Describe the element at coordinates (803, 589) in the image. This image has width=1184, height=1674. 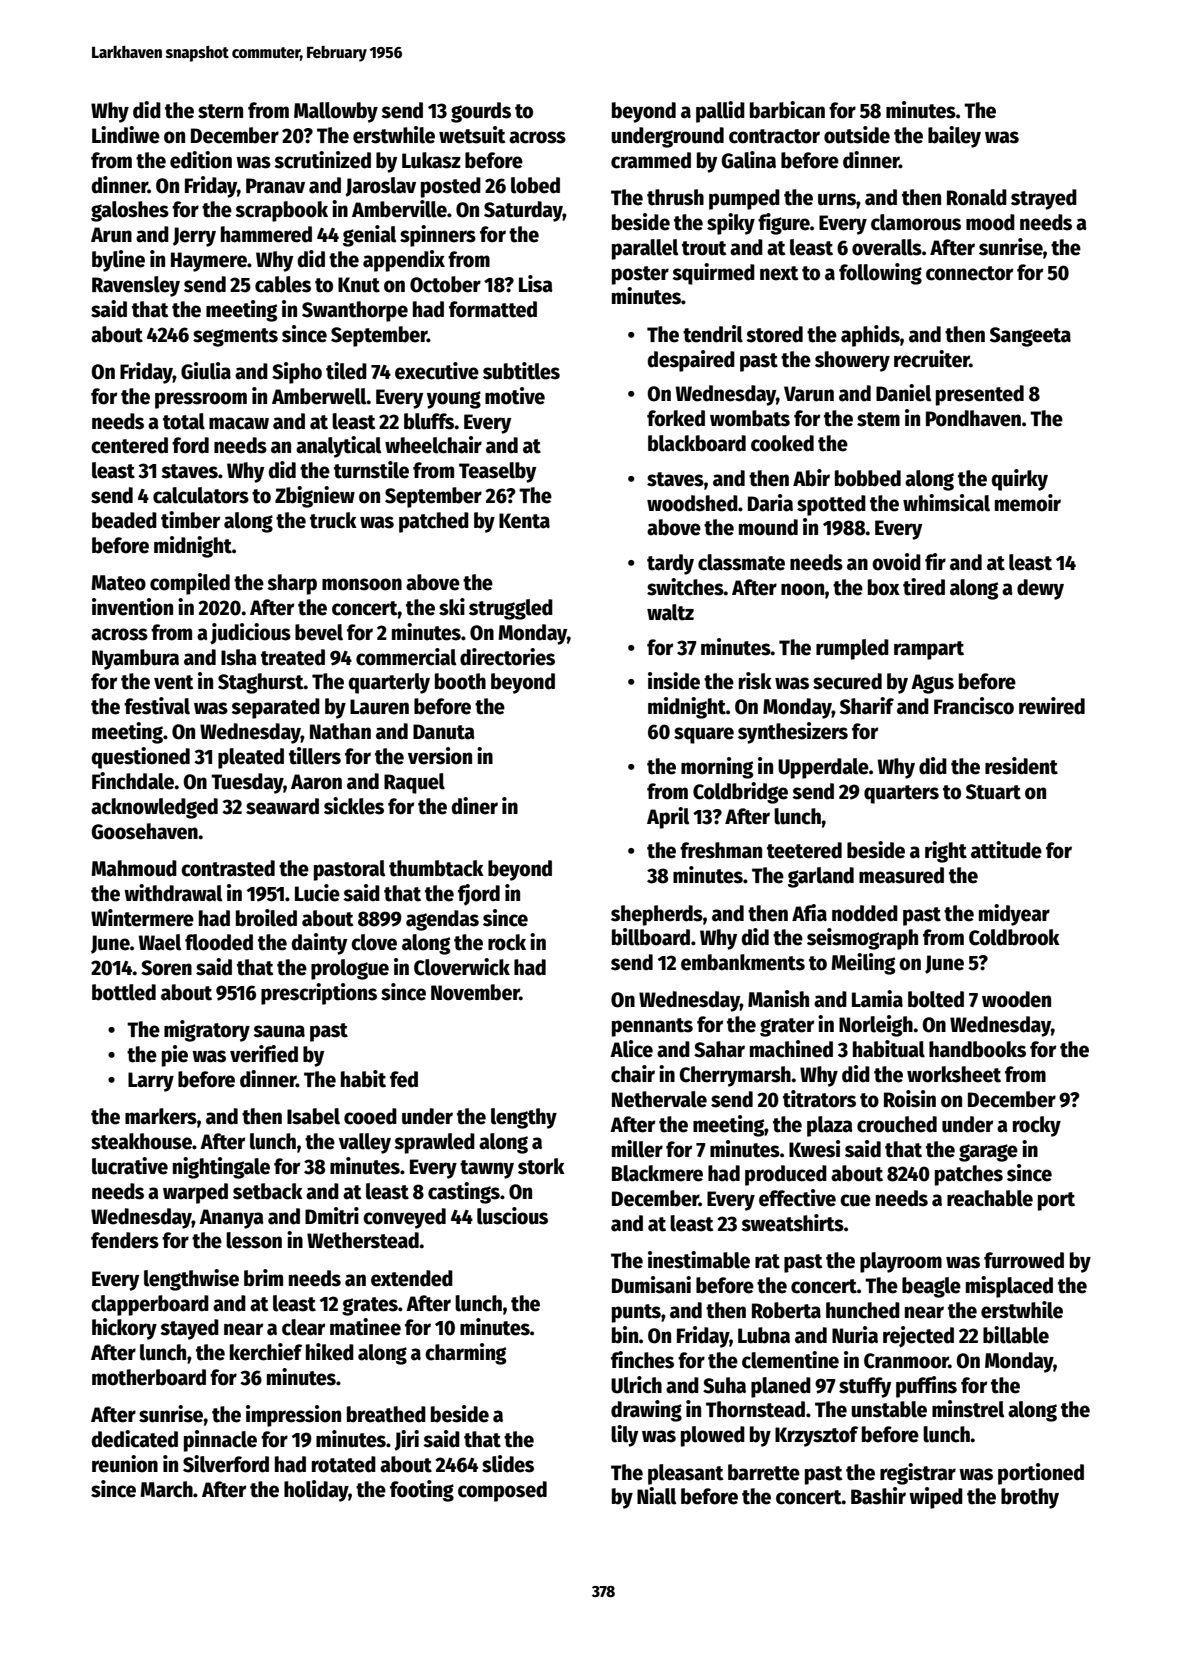
I see `noon` at that location.
